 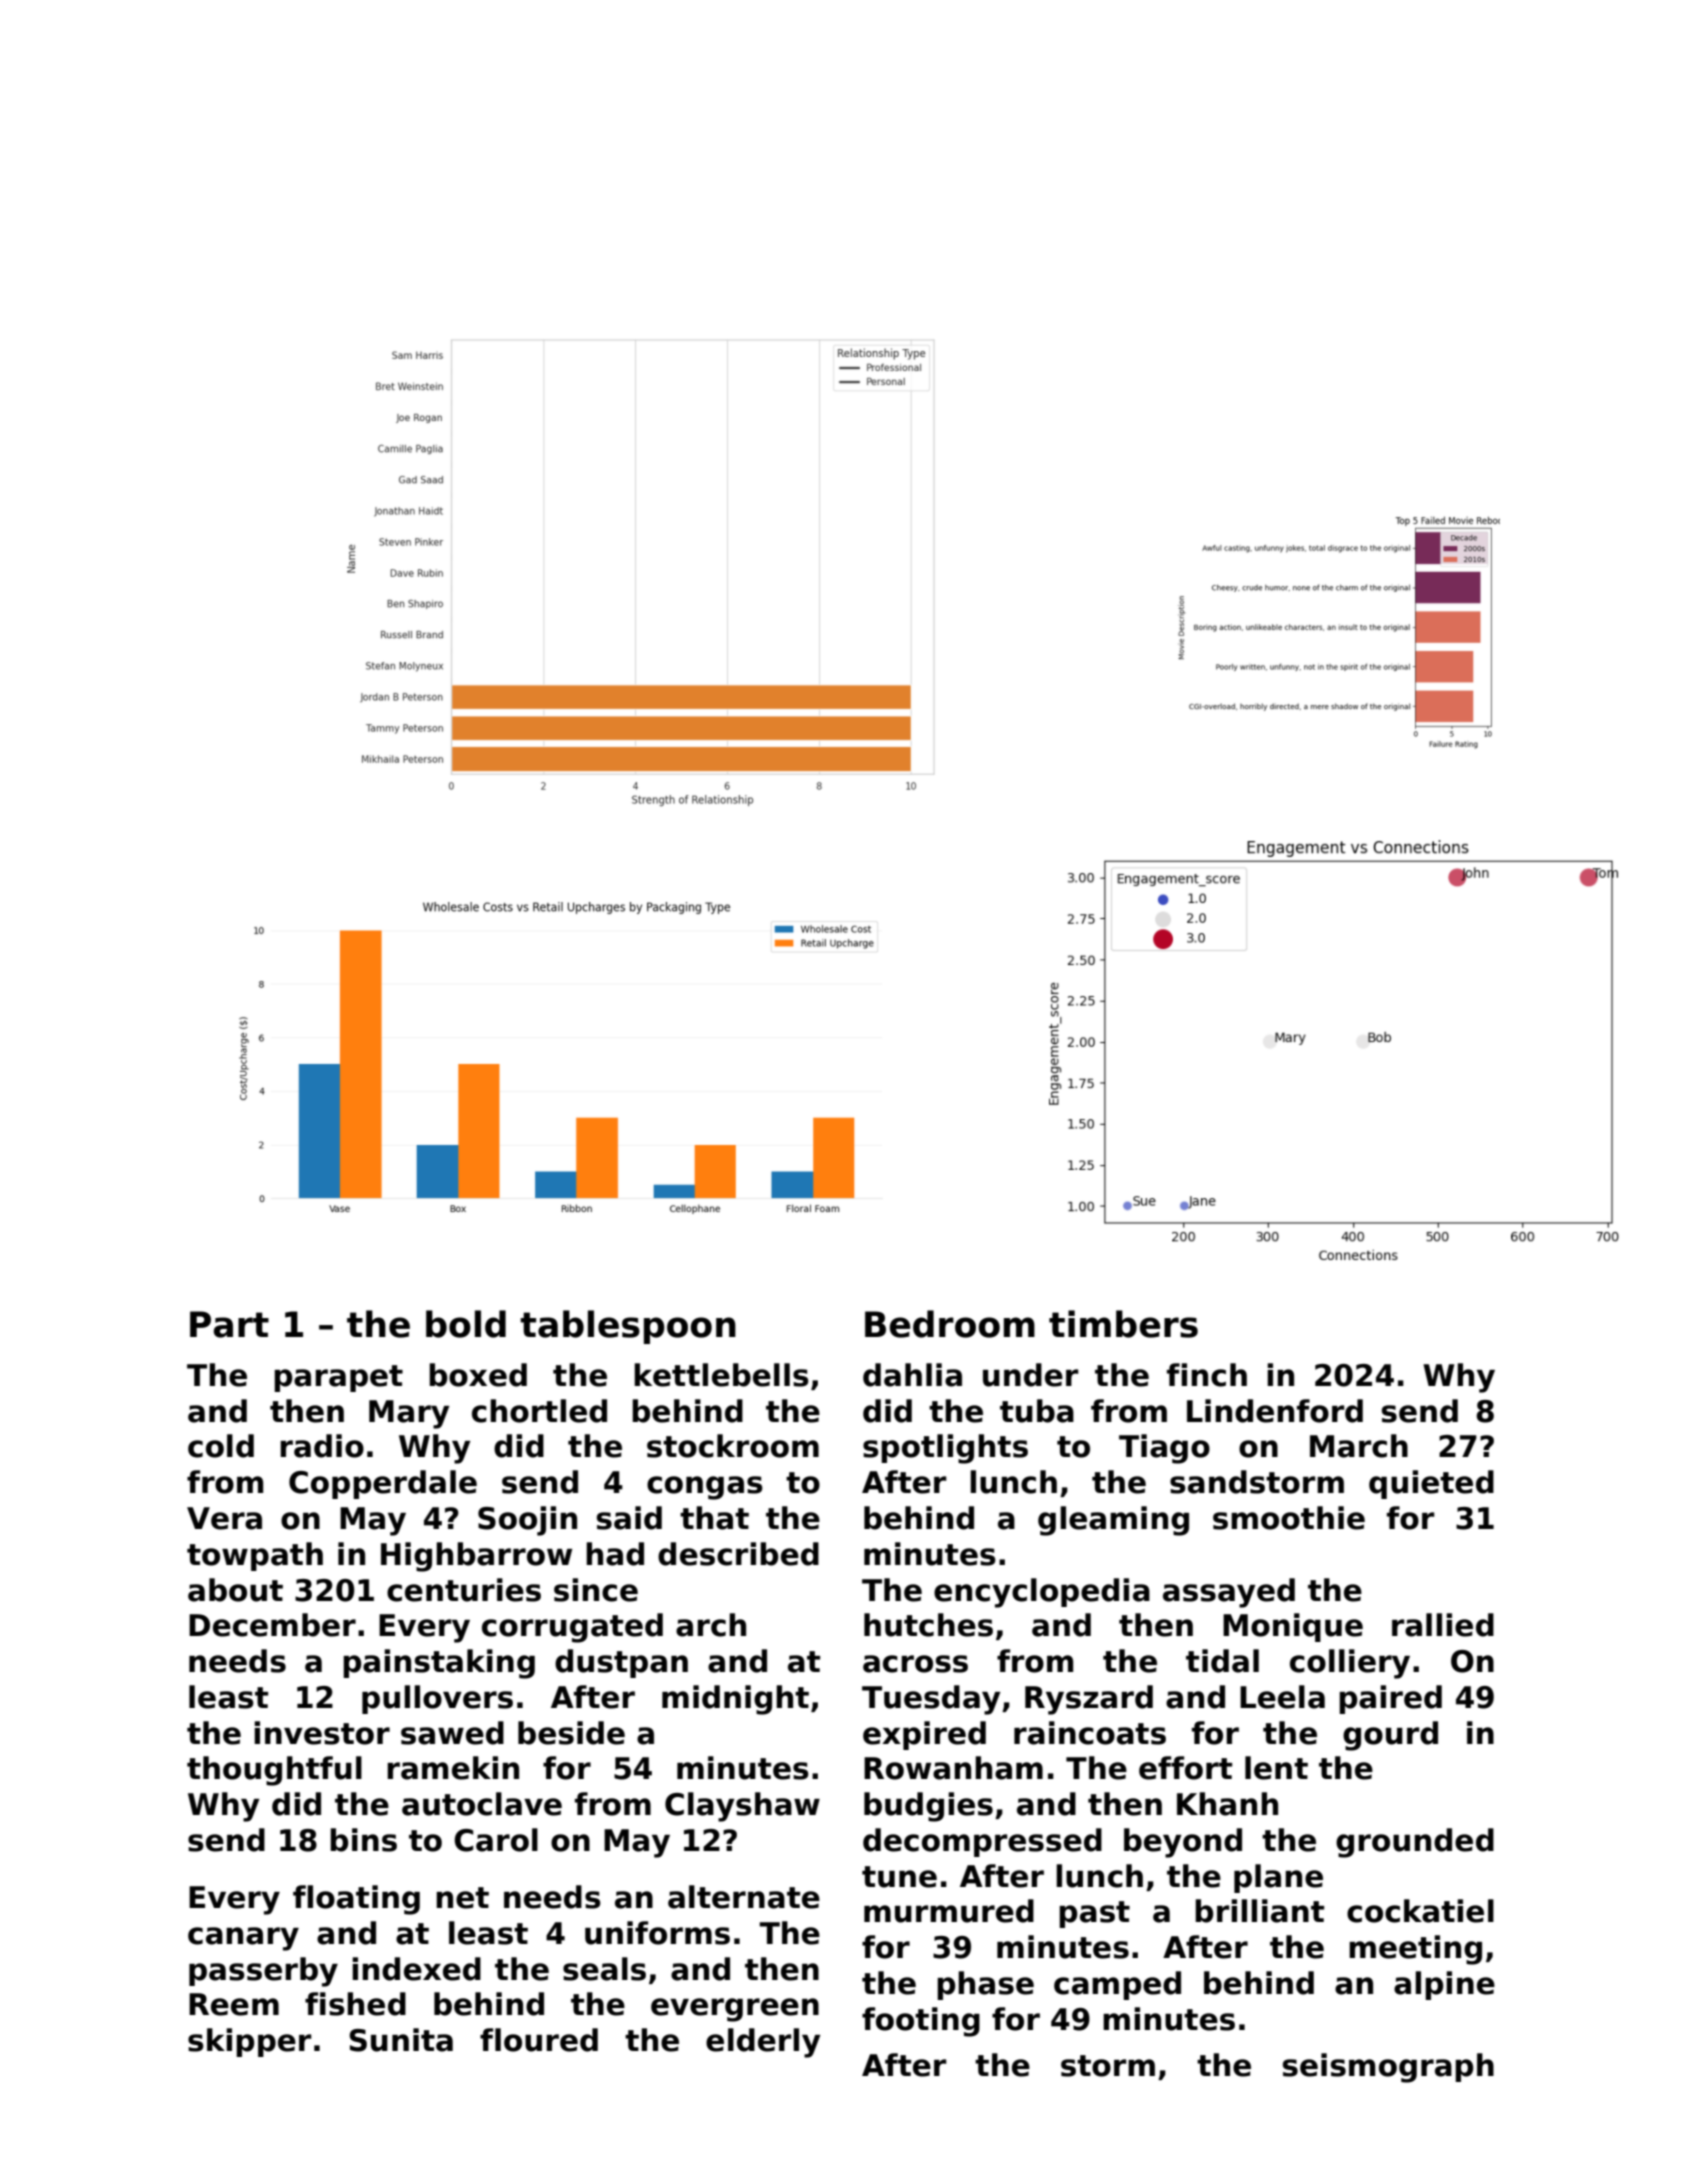 I want to click on phase, so click(x=985, y=1985).
